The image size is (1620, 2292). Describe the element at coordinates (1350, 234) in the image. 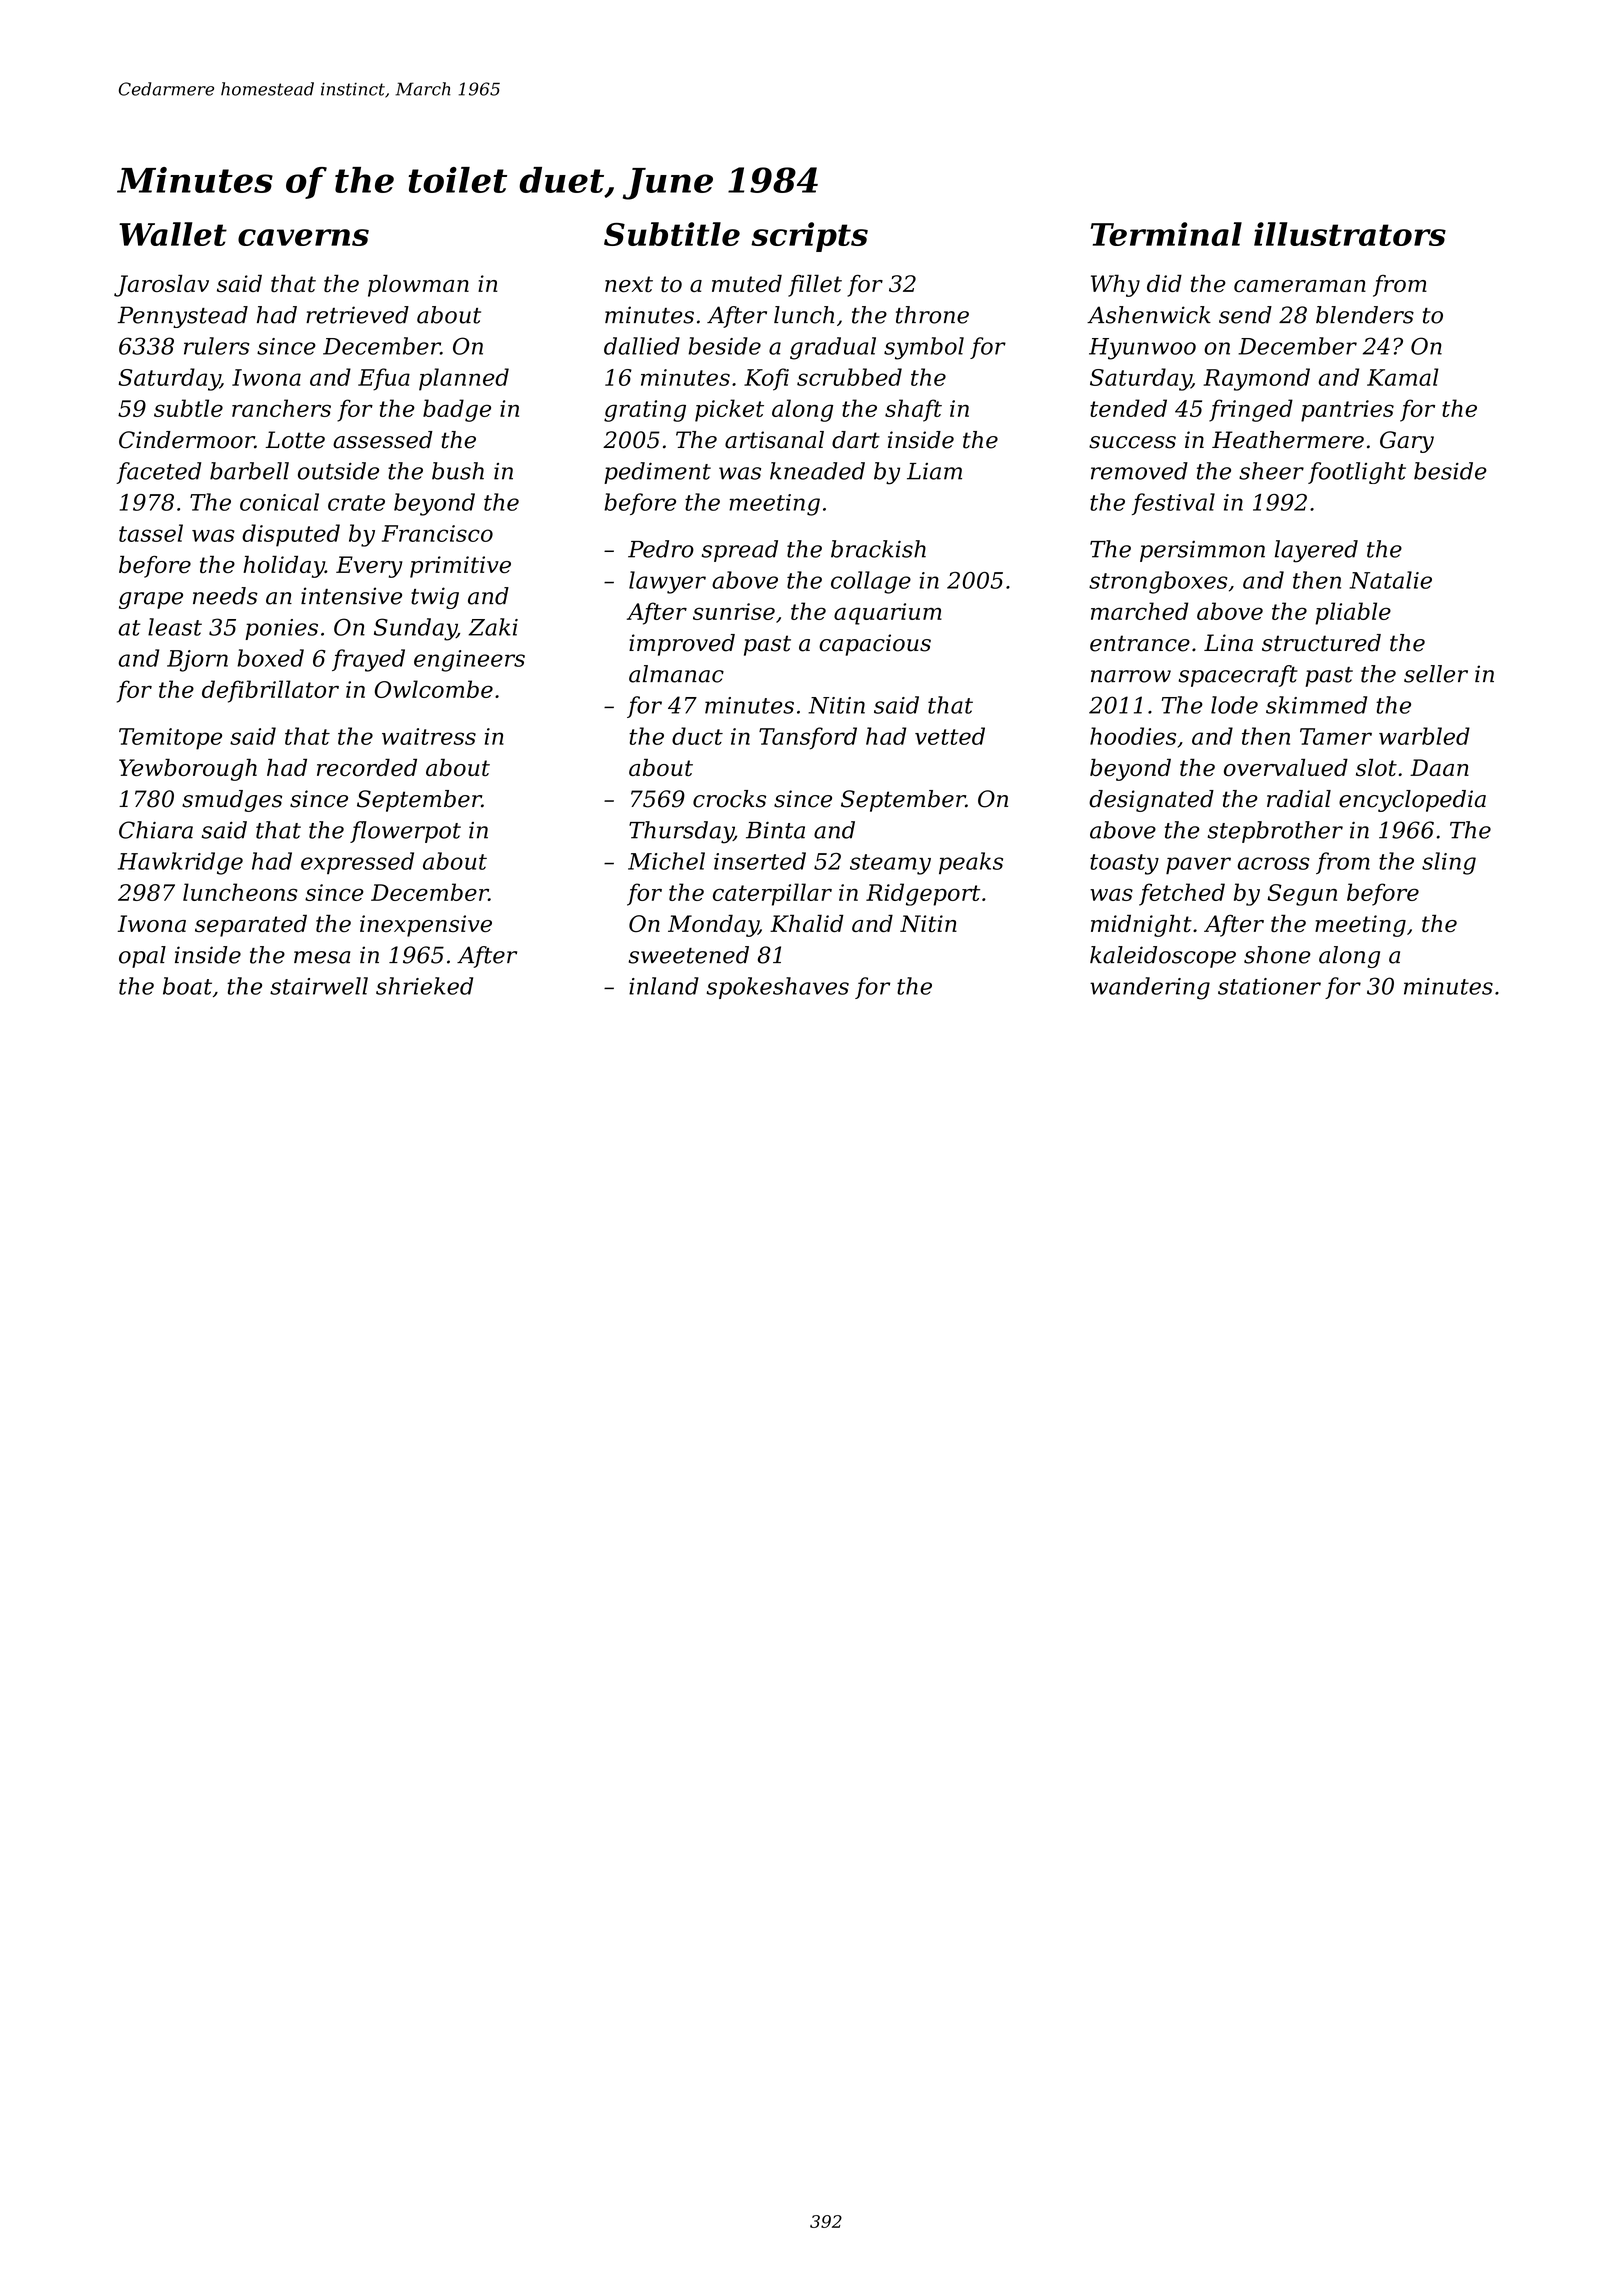

I see `illustrators` at that location.
